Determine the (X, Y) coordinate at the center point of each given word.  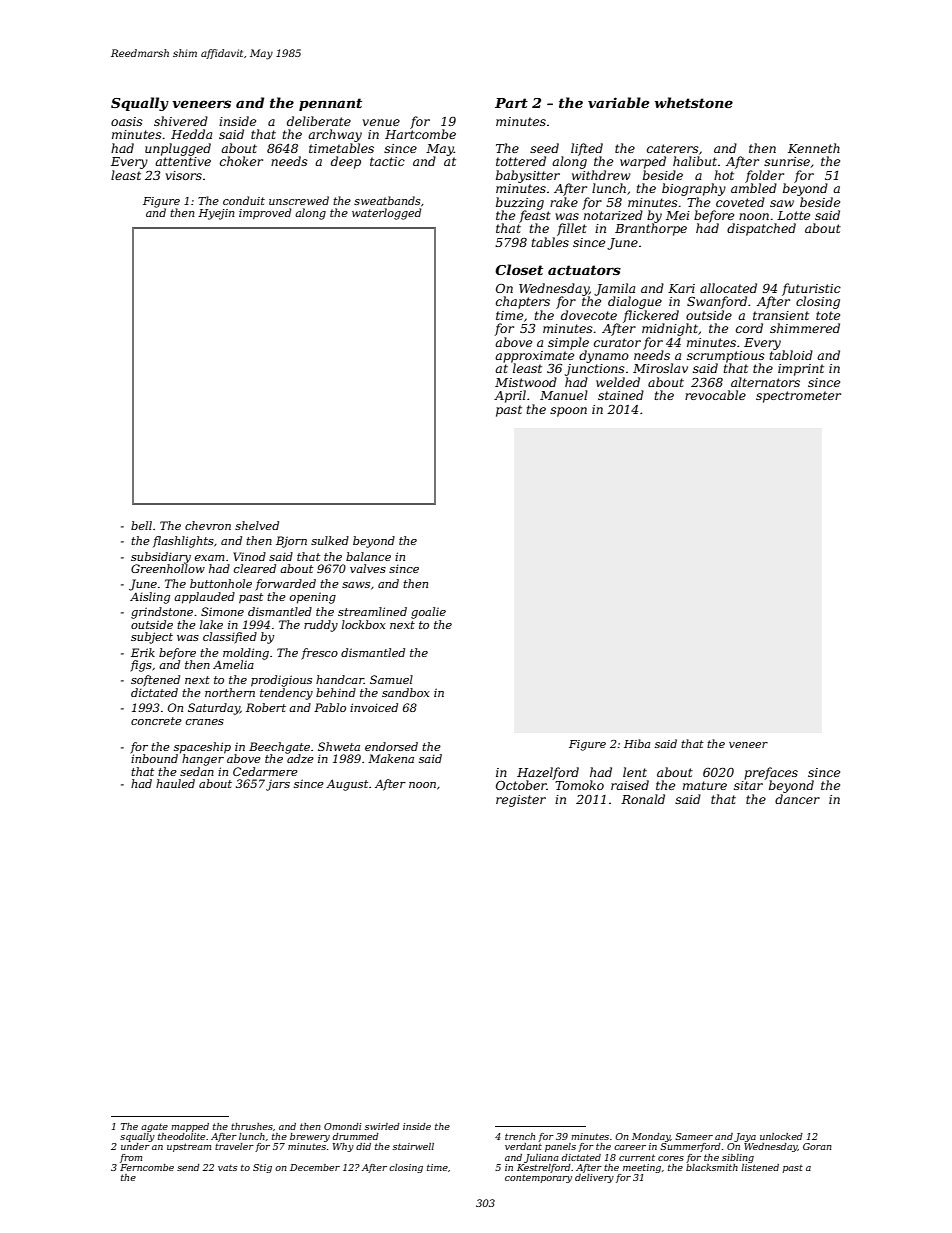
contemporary (538, 1179)
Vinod (249, 556)
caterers (673, 148)
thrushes (252, 1126)
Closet (519, 269)
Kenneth (814, 148)
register (521, 801)
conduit (244, 200)
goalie (428, 613)
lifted (587, 149)
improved (265, 213)
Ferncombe (147, 1167)
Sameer (694, 1136)
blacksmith (712, 1167)
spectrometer (798, 397)
